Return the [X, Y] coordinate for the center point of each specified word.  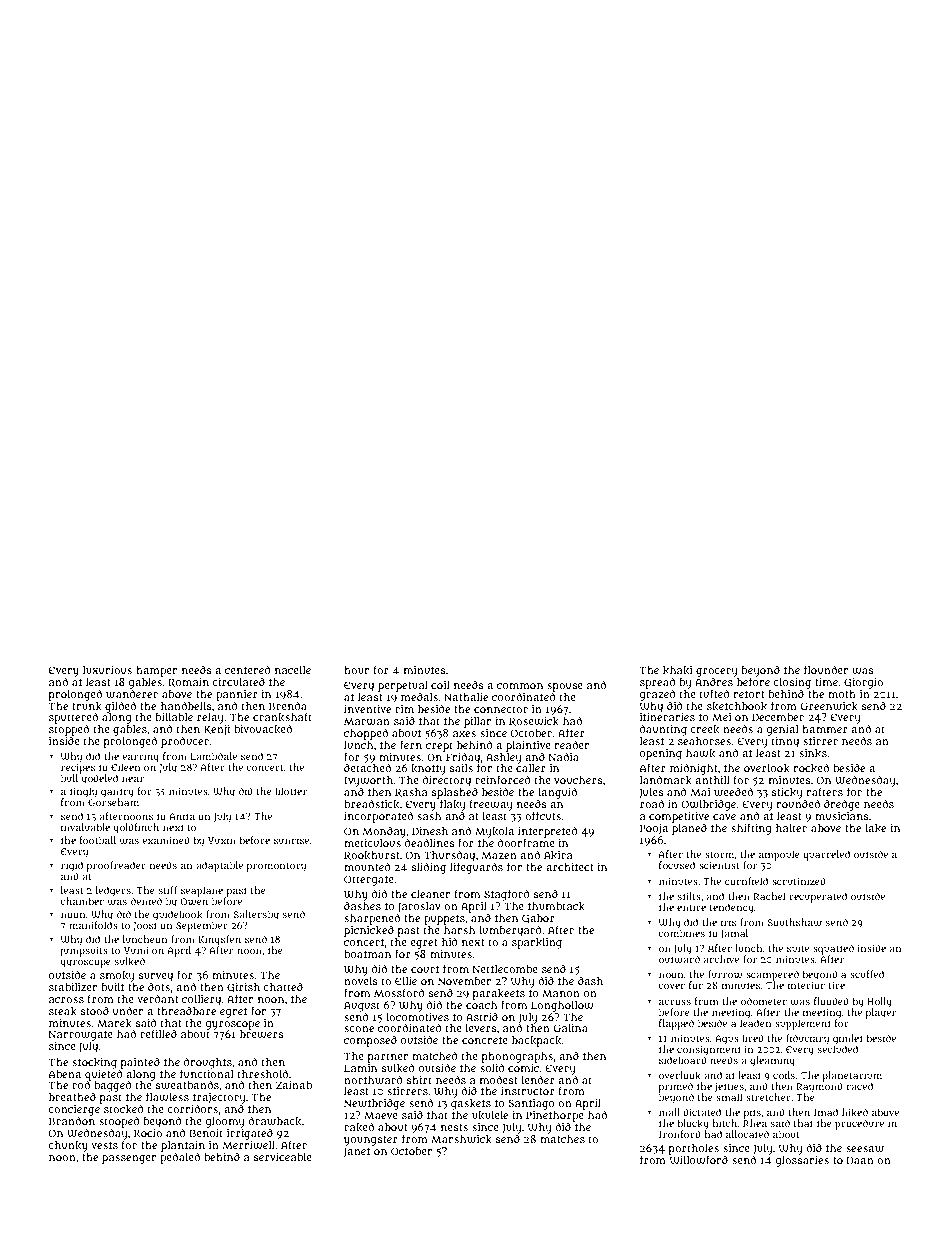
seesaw [865, 1149]
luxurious [107, 670]
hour [356, 670]
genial [782, 730]
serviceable [283, 1157]
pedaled [180, 1158]
